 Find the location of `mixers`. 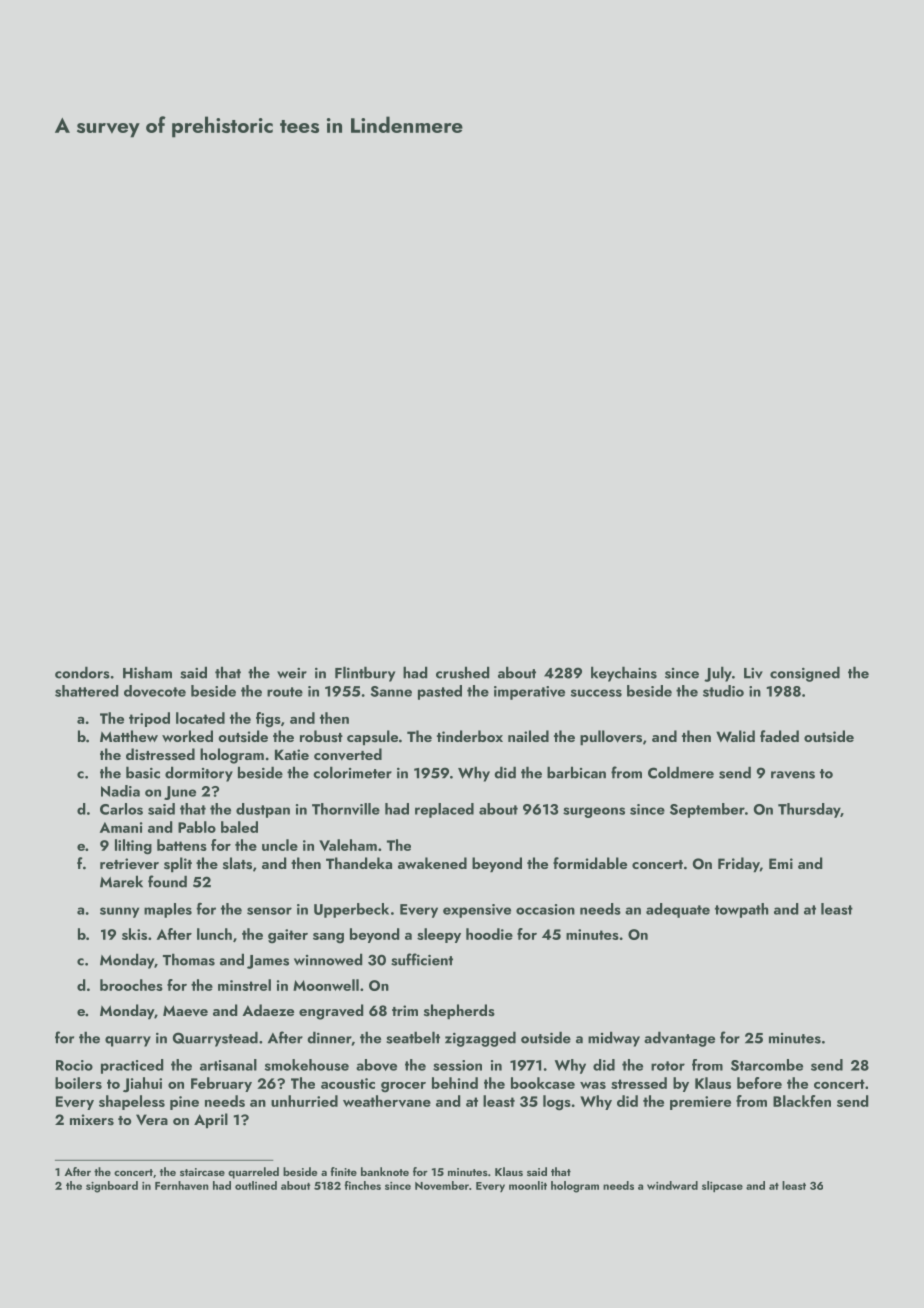

mixers is located at coordinates (92, 1120).
